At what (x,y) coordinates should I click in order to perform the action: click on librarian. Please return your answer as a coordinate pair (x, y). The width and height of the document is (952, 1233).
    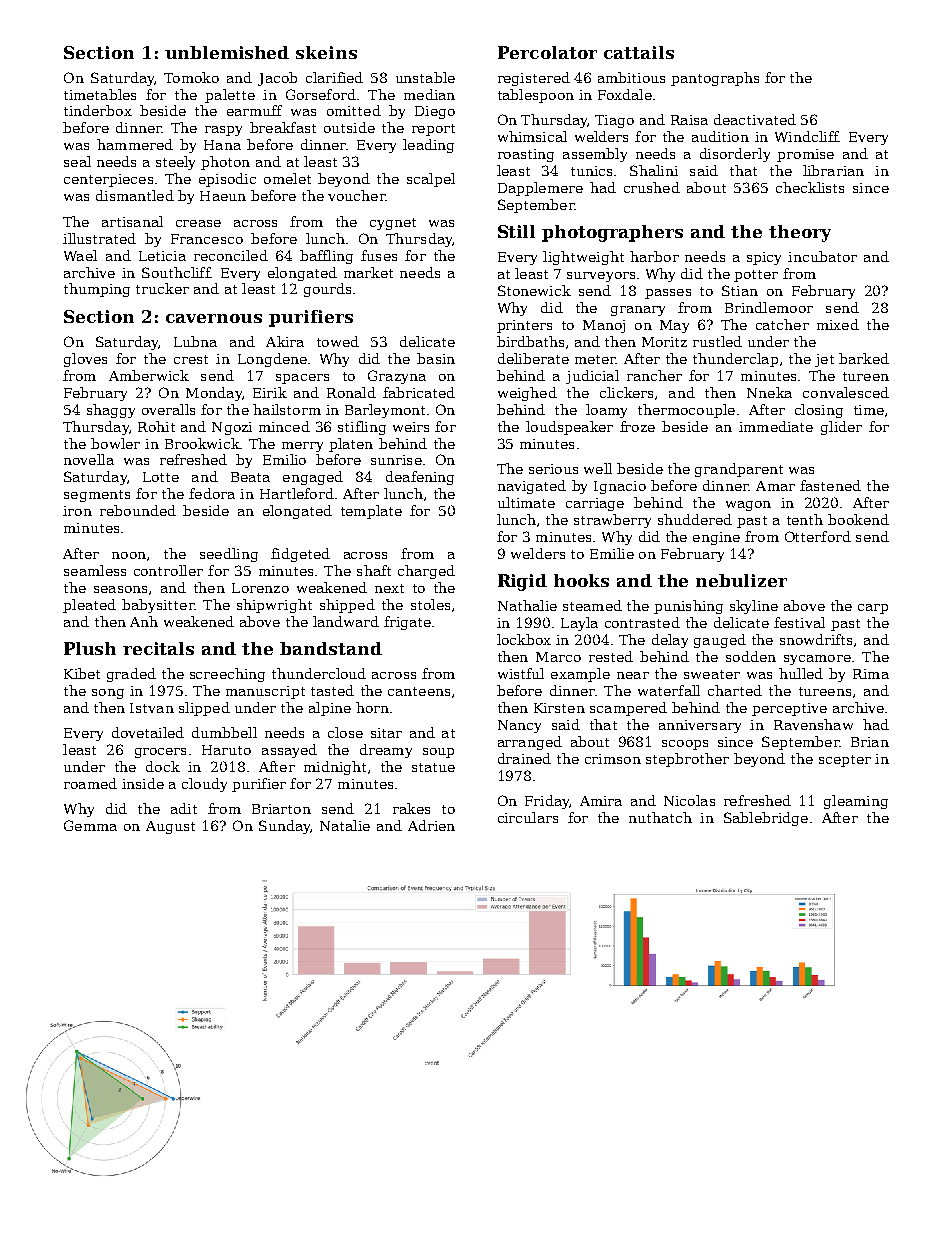
    Looking at the image, I should click on (833, 170).
